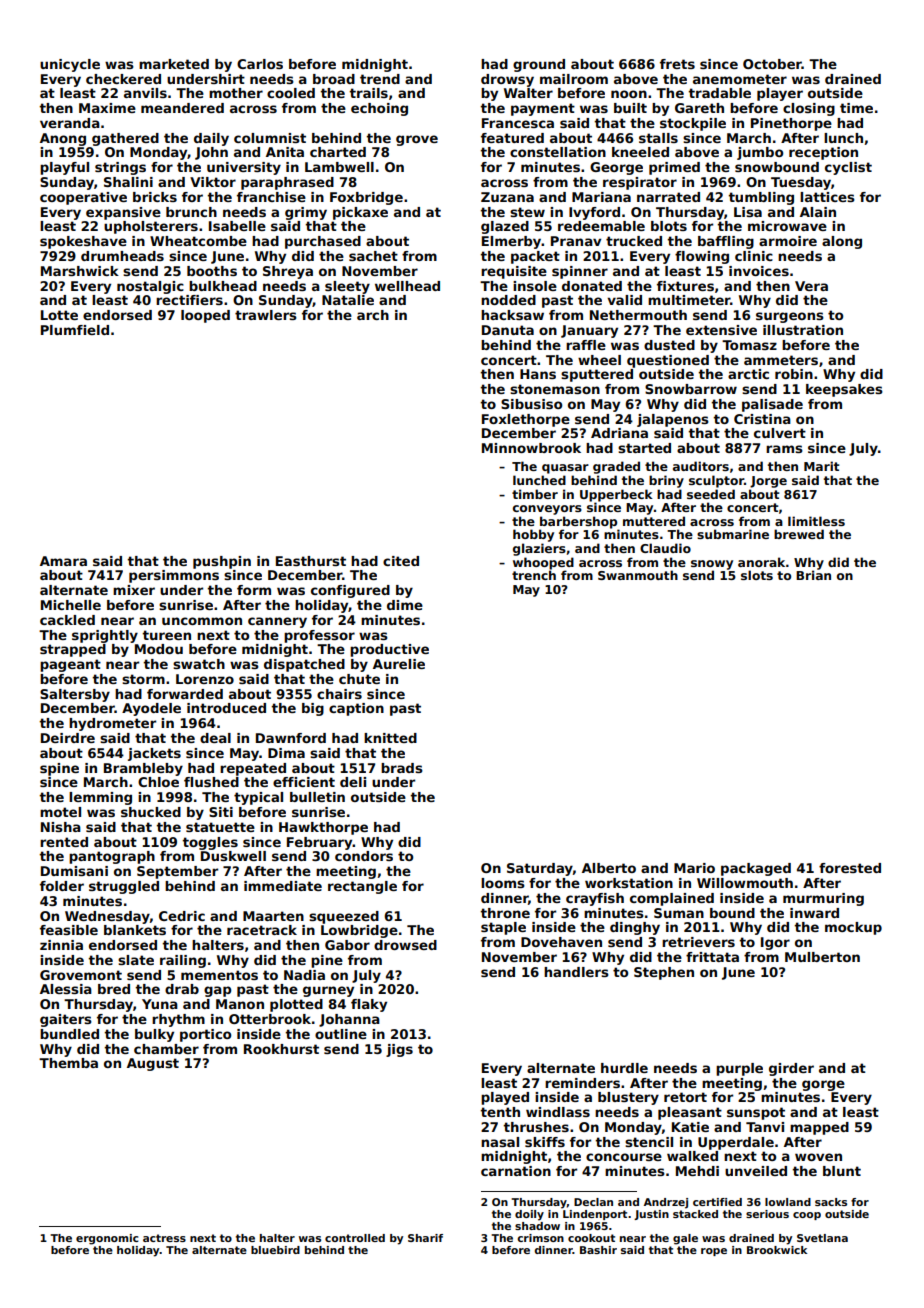  I want to click on unveiled, so click(756, 1171).
